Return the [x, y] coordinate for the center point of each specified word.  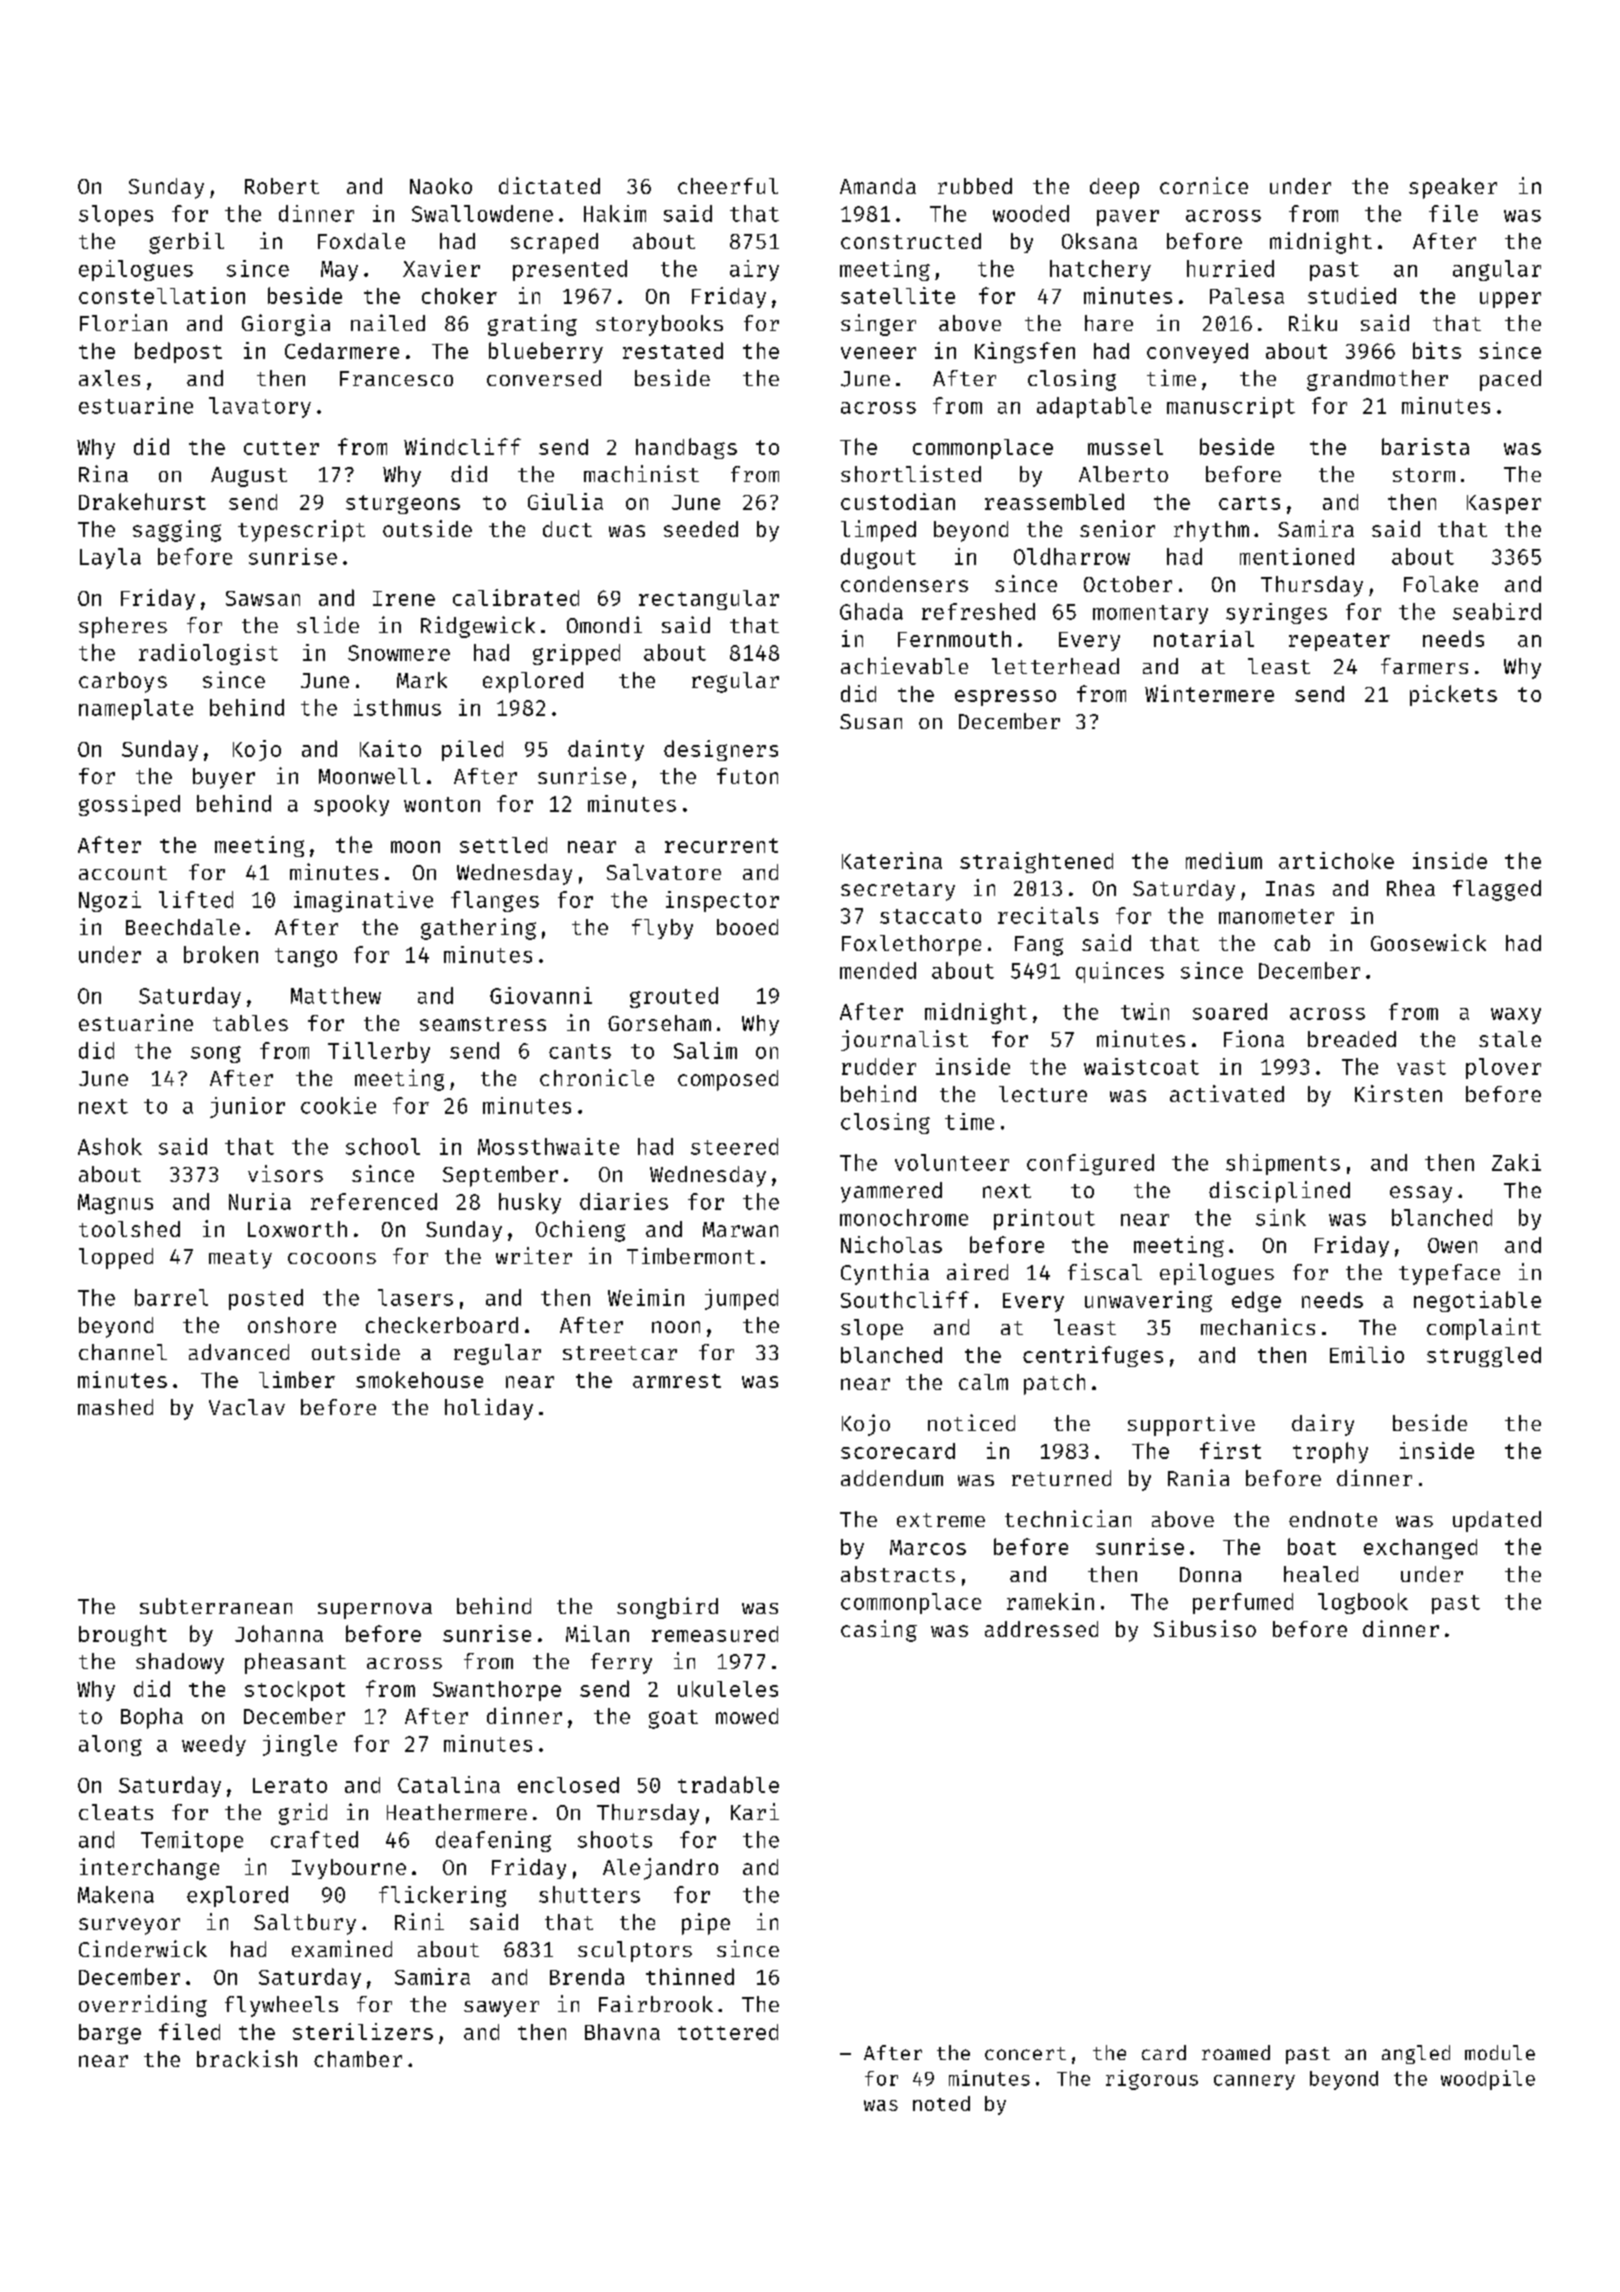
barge [110, 2034]
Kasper [1504, 504]
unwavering [1148, 1301]
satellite [898, 295]
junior [247, 1107]
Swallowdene [482, 213]
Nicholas [891, 1244]
